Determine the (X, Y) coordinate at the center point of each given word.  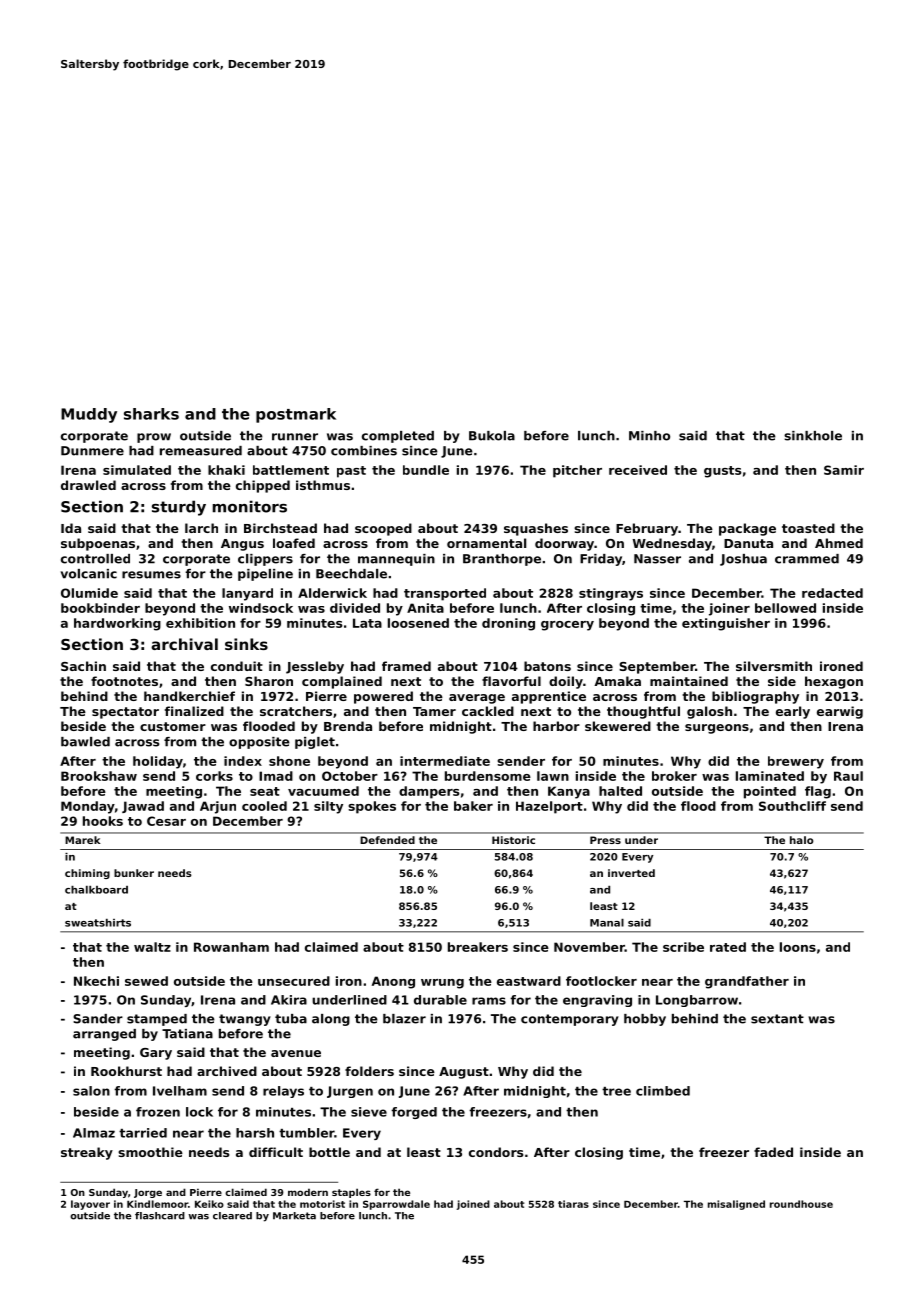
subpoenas (98, 544)
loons (798, 947)
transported (445, 594)
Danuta (748, 543)
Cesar (166, 821)
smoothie (150, 1152)
